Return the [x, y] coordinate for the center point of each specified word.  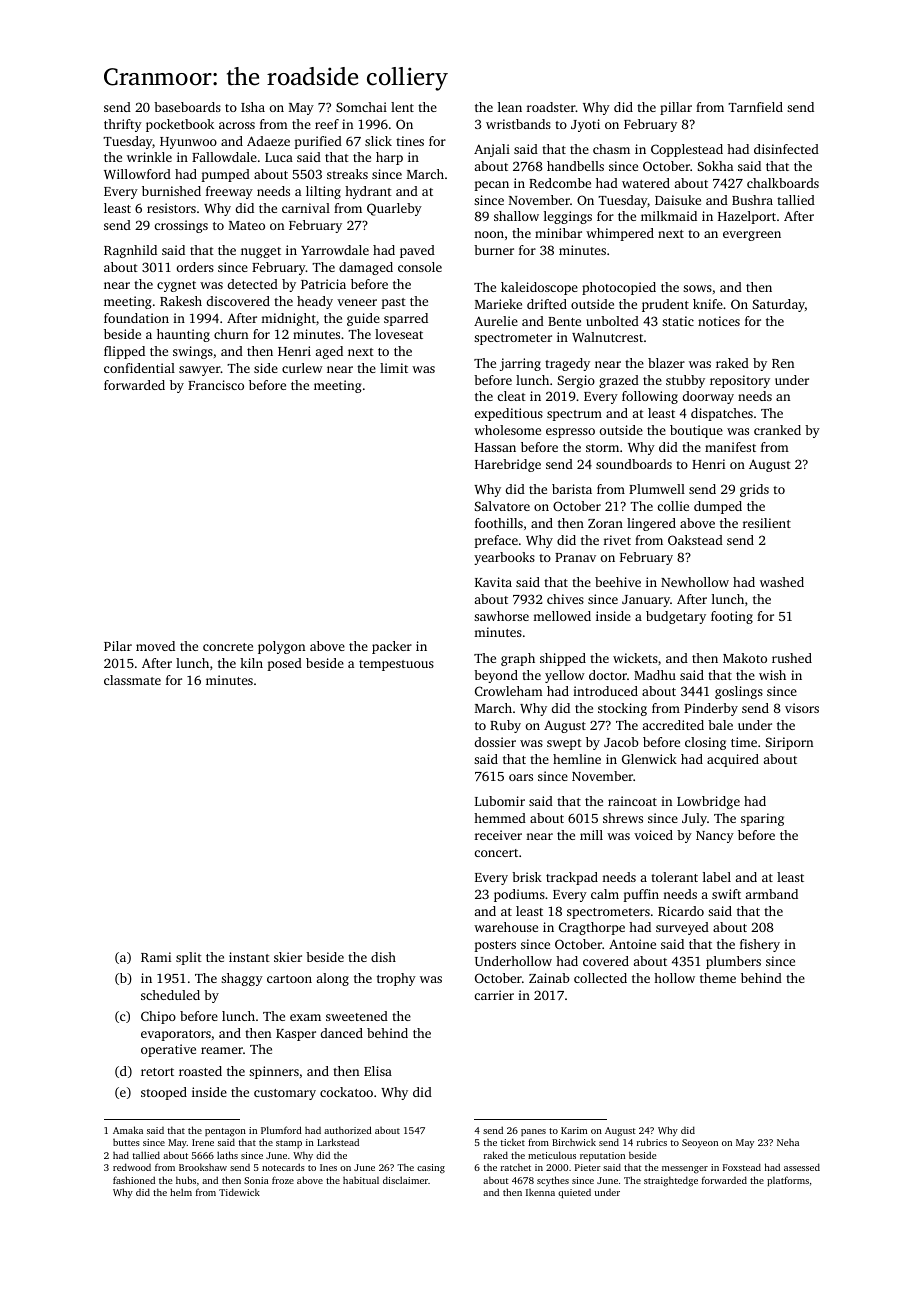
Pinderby [711, 709]
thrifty [123, 125]
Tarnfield [755, 107]
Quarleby [394, 209]
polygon [281, 647]
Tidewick [239, 1192]
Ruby [505, 726]
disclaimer [405, 1180]
